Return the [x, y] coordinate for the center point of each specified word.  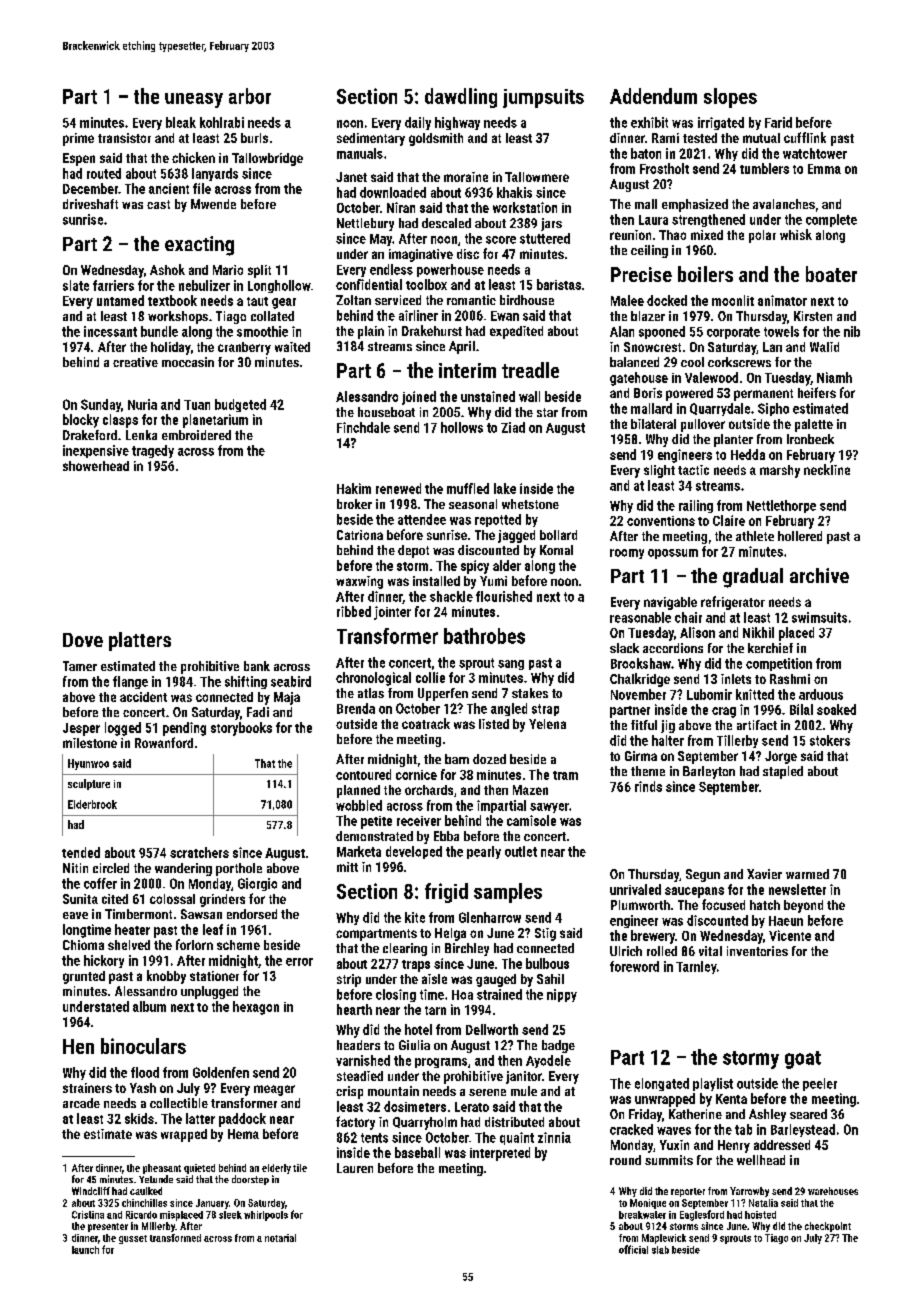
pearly [484, 852]
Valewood [711, 377]
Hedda [748, 454]
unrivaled [635, 889]
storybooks [241, 729]
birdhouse [527, 300]
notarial [280, 1238]
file [202, 188]
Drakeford [90, 435]
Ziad [513, 427]
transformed [175, 1238]
